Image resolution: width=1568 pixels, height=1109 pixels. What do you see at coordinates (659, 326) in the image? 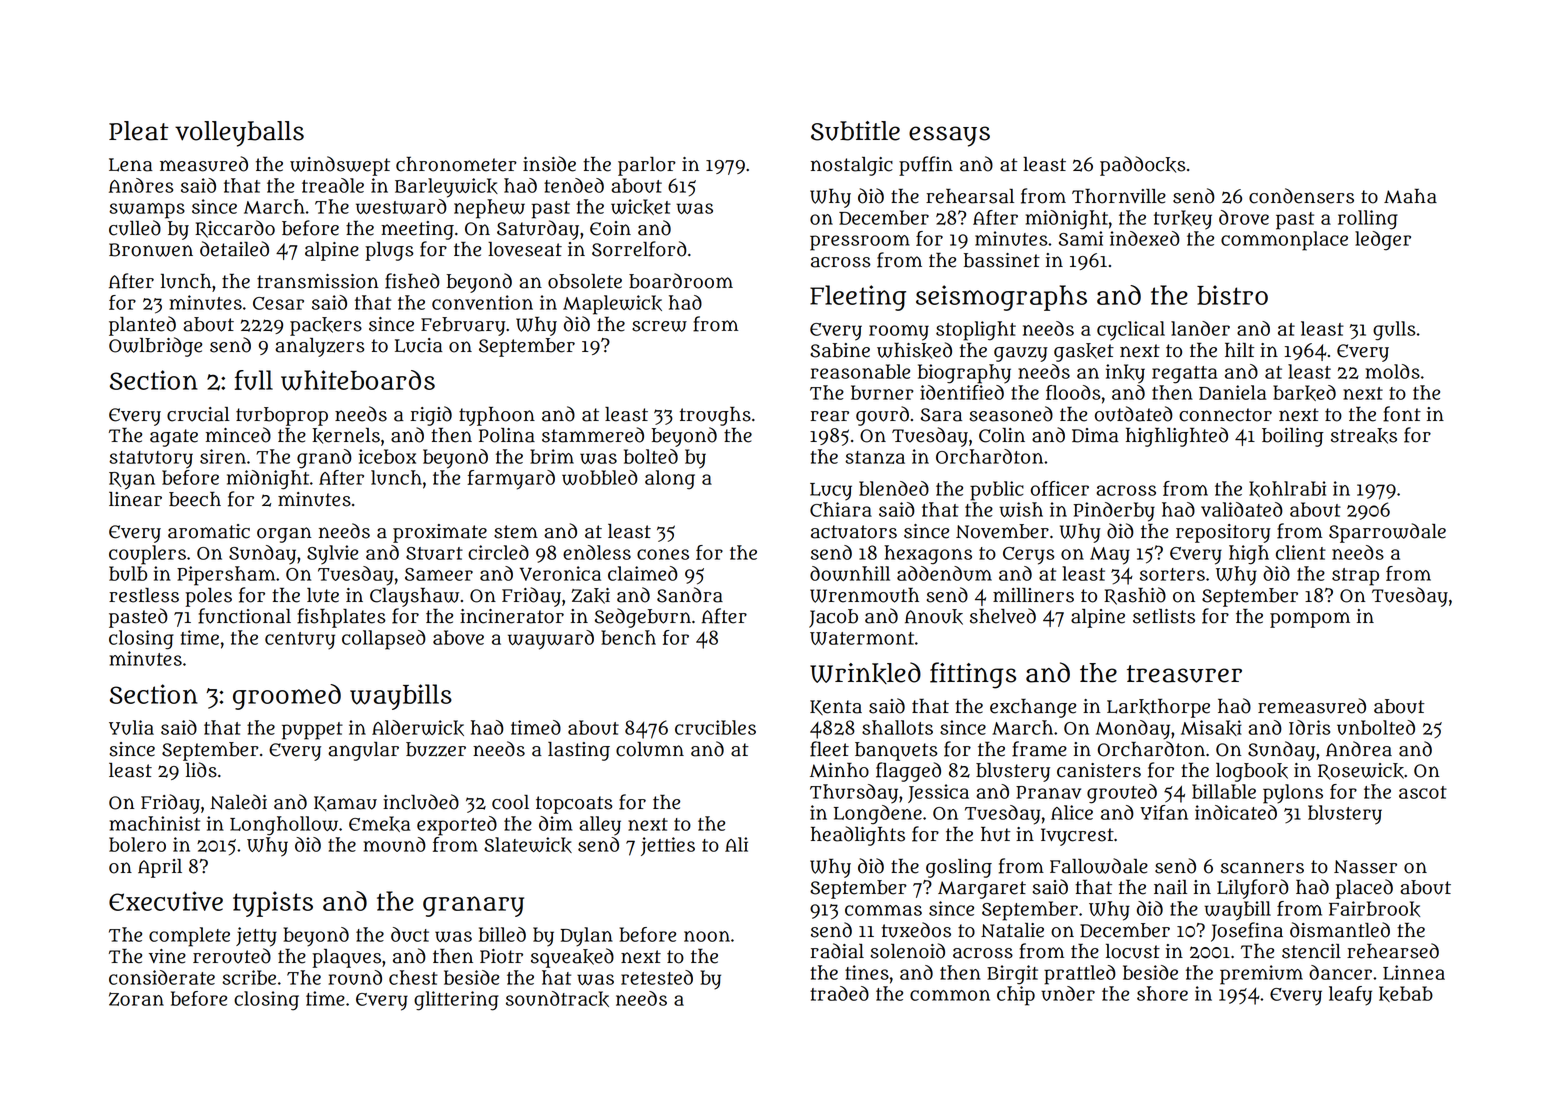
I see `screw` at bounding box center [659, 326].
